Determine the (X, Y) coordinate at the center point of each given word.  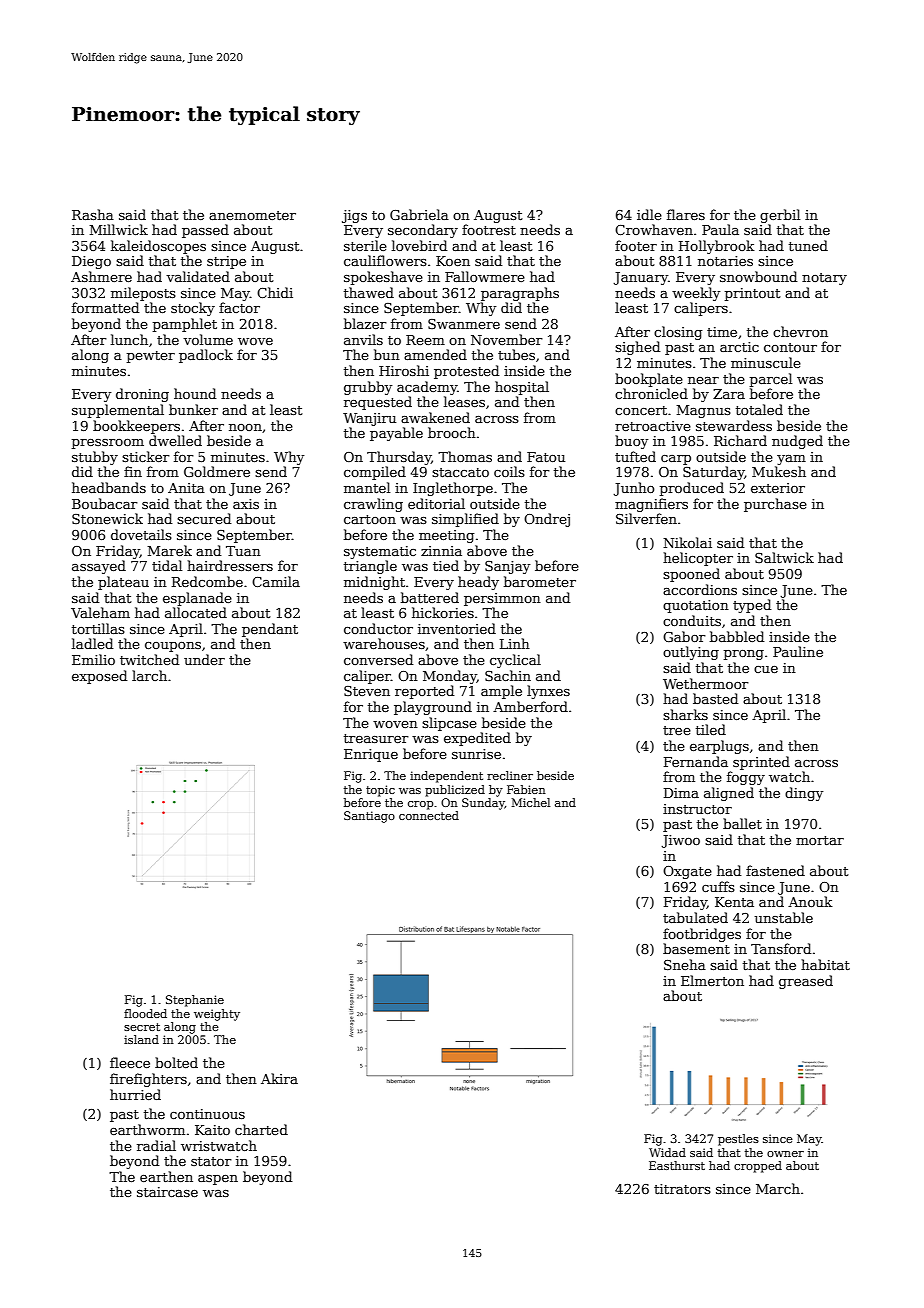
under (204, 659)
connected (429, 815)
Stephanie (195, 1001)
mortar (820, 840)
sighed (637, 348)
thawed (369, 292)
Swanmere (464, 324)
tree (677, 730)
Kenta (734, 902)
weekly (696, 294)
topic (380, 791)
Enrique (371, 755)
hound (195, 393)
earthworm (147, 1129)
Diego (91, 262)
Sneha (685, 964)
